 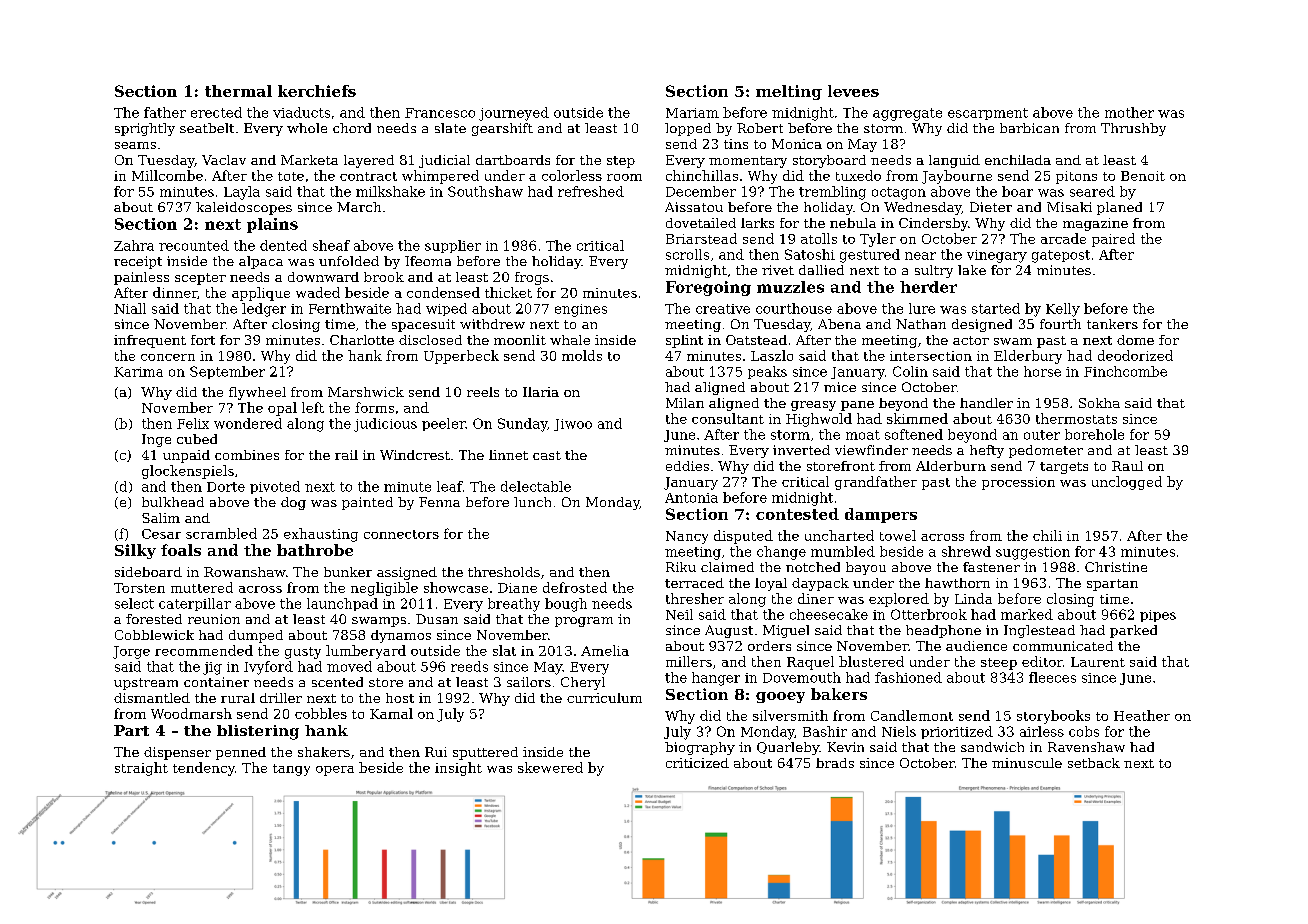 What do you see at coordinates (485, 191) in the document?
I see `Southshaw` at bounding box center [485, 191].
